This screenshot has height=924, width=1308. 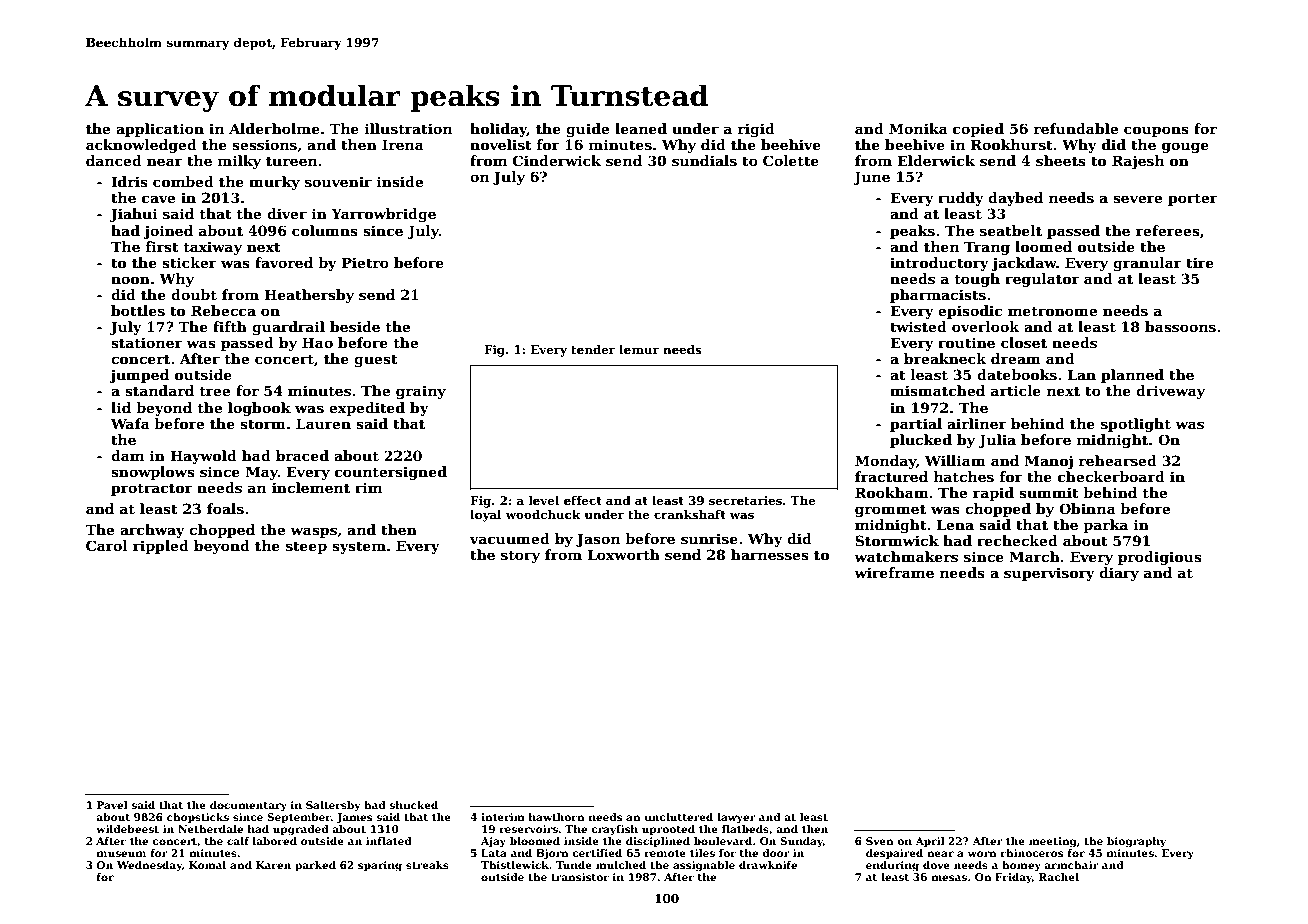 What do you see at coordinates (1136, 425) in the screenshot?
I see `spotlight` at bounding box center [1136, 425].
